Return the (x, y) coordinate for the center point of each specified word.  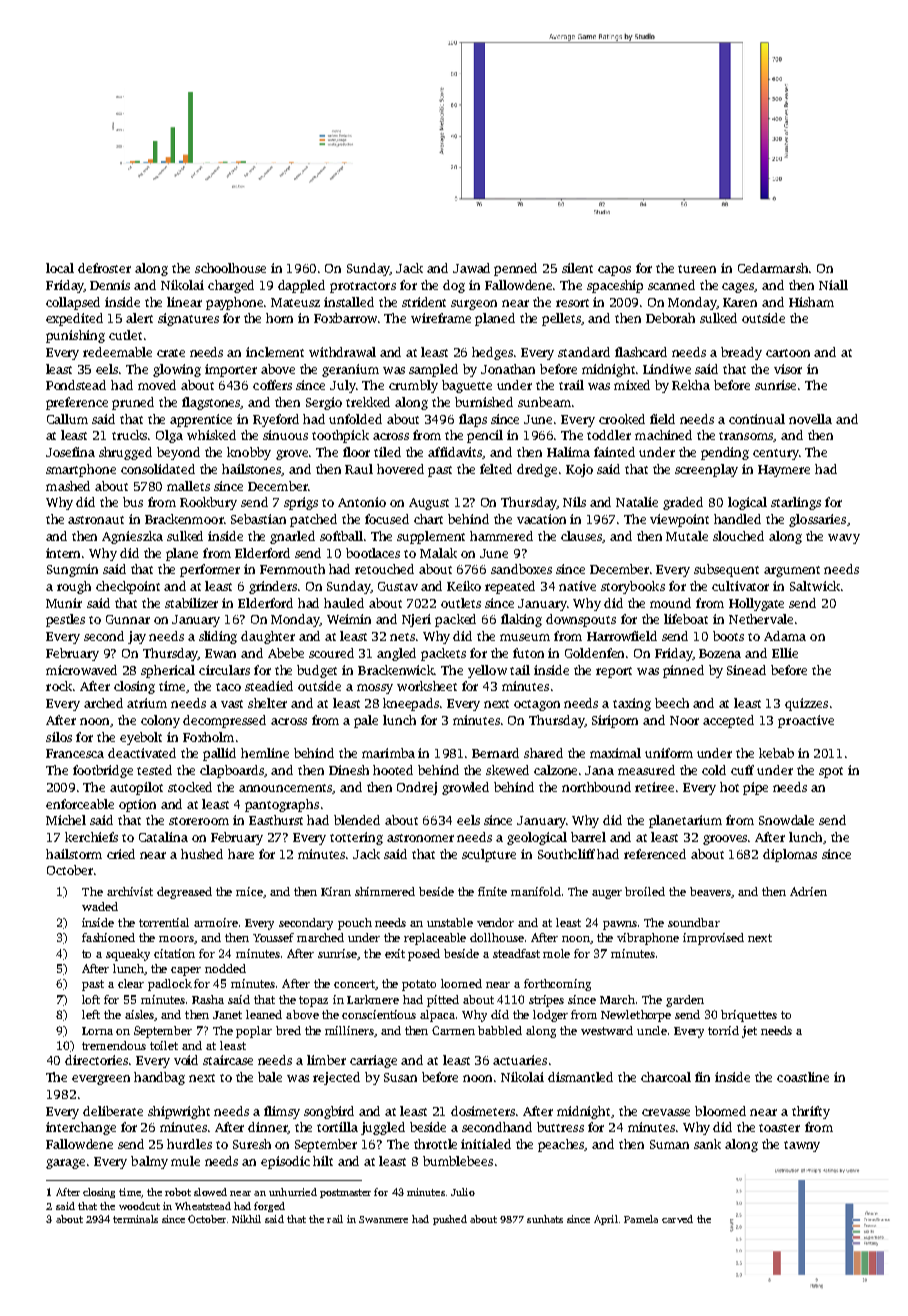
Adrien (808, 891)
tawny (802, 1146)
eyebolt (141, 738)
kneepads (411, 704)
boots (728, 636)
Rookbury (208, 503)
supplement (431, 537)
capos (614, 271)
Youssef (273, 937)
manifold (536, 891)
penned (515, 269)
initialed (486, 1144)
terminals (135, 1219)
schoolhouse (230, 268)
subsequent (726, 570)
